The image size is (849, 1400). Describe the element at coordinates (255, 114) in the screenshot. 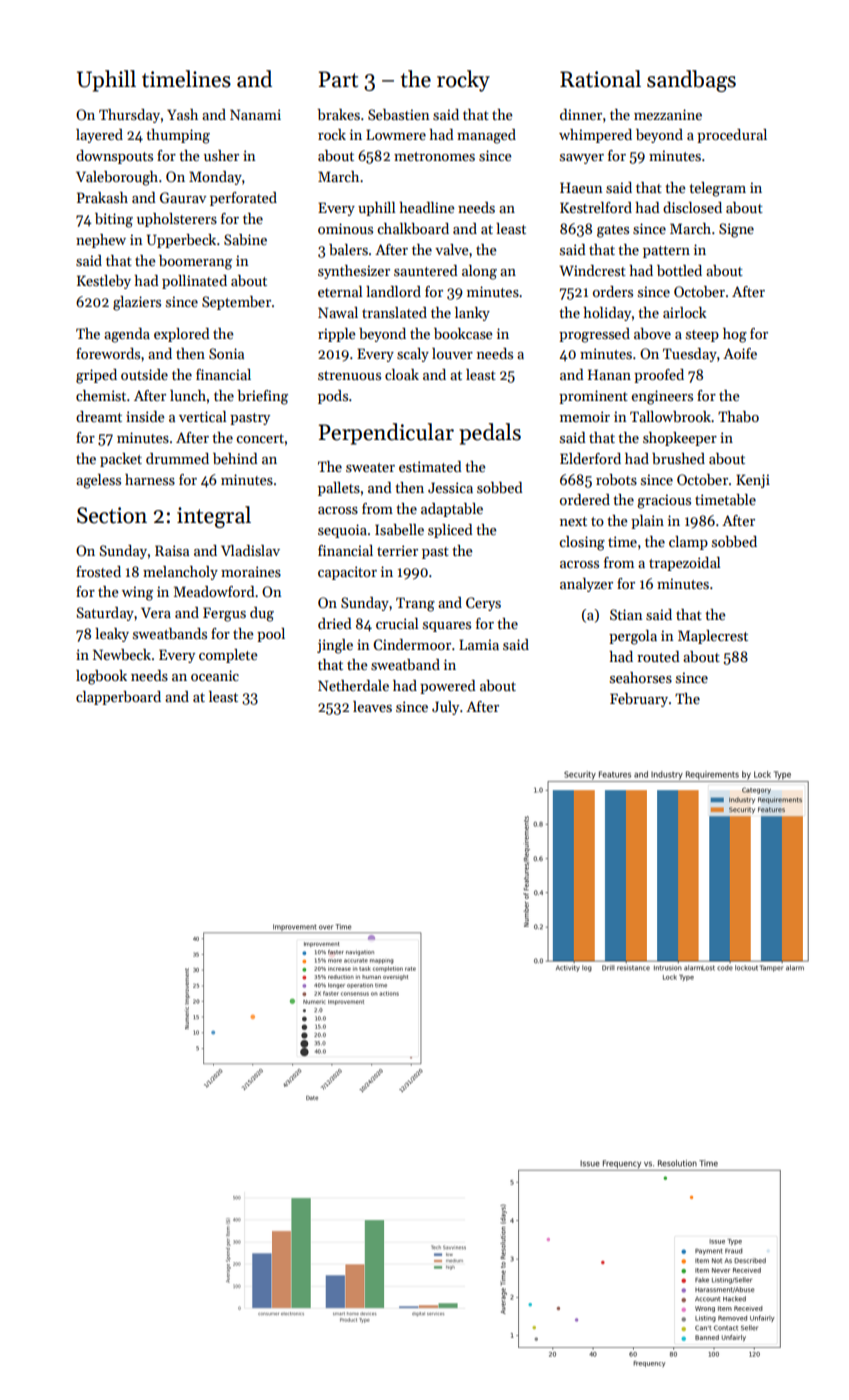

I see `Nanami` at that location.
